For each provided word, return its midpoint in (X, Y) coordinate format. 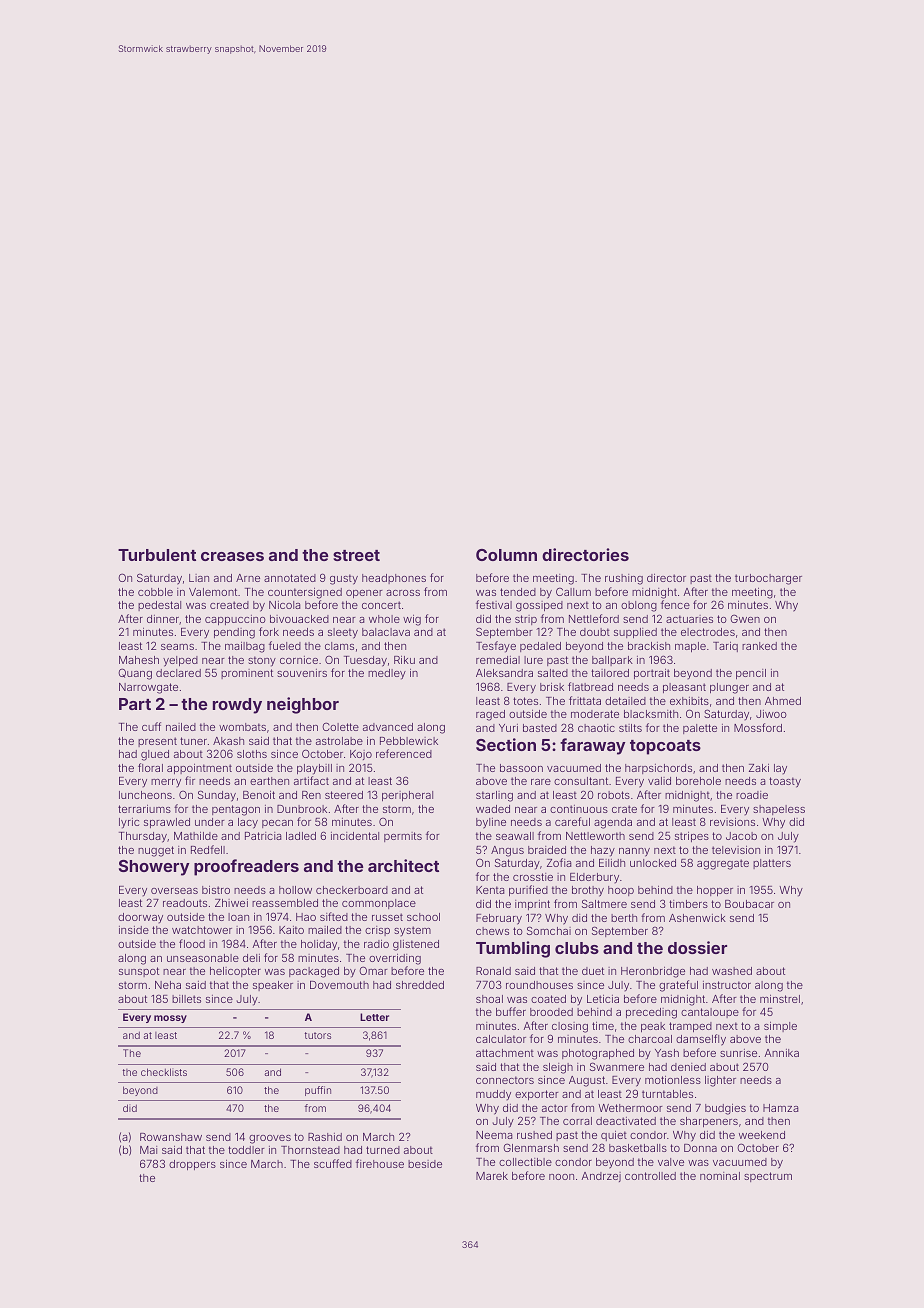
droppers (192, 1165)
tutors (318, 1035)
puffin (318, 1091)
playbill (314, 769)
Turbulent (157, 555)
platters (772, 864)
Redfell (208, 849)
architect (403, 865)
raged (490, 715)
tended (518, 592)
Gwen (745, 618)
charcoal (650, 1039)
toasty (785, 782)
